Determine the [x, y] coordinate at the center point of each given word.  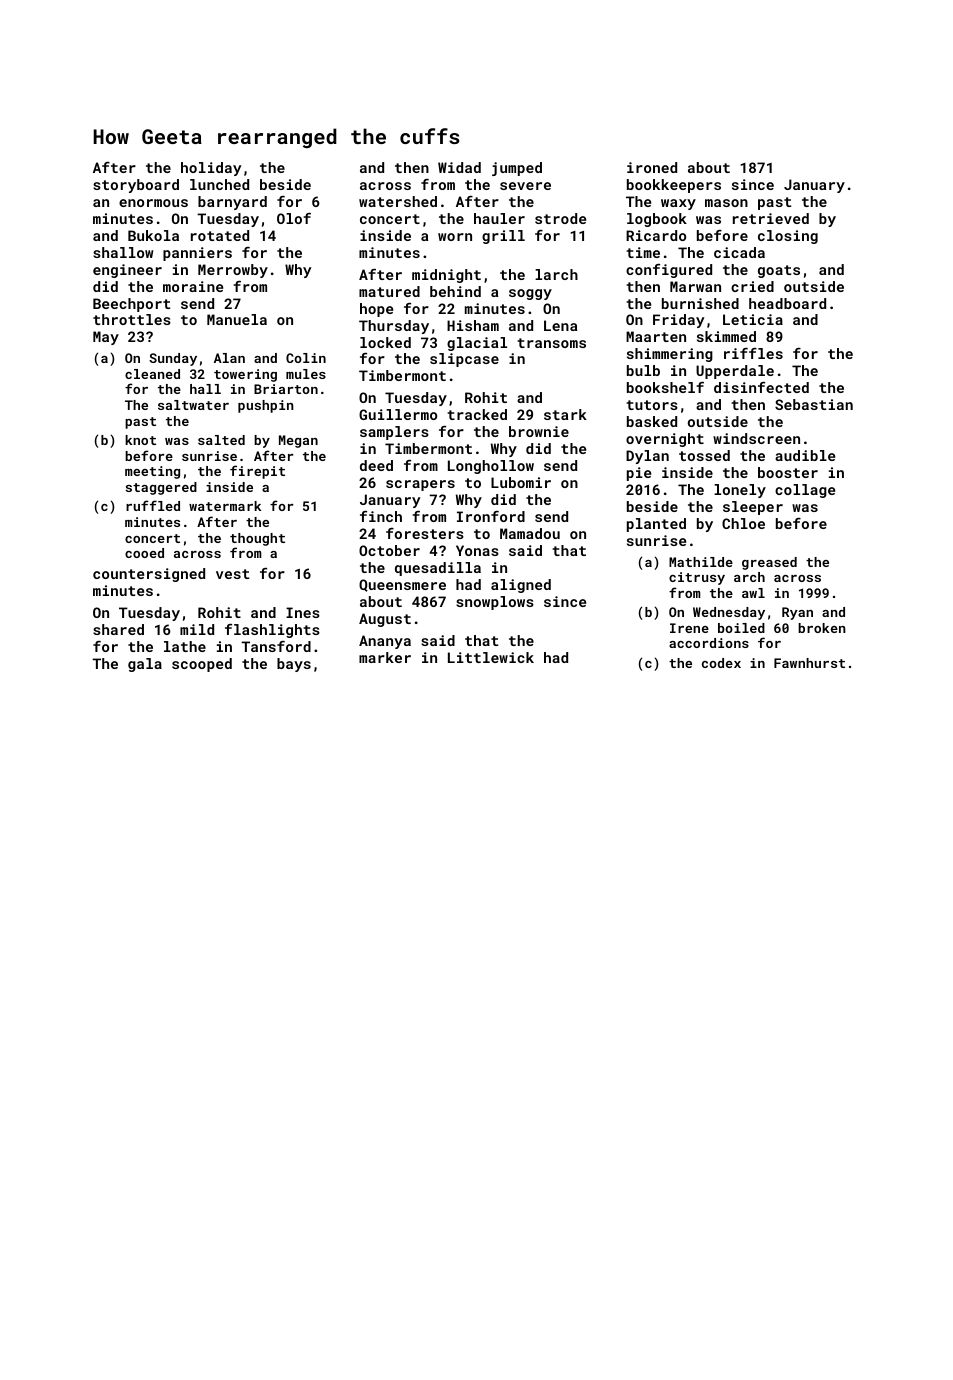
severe [525, 186]
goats [779, 271]
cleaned [152, 374]
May [106, 338]
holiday [211, 169]
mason [726, 203]
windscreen [756, 438]
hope [376, 310]
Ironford [491, 516]
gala [145, 665]
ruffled [153, 505]
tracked [477, 414]
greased [769, 563]
